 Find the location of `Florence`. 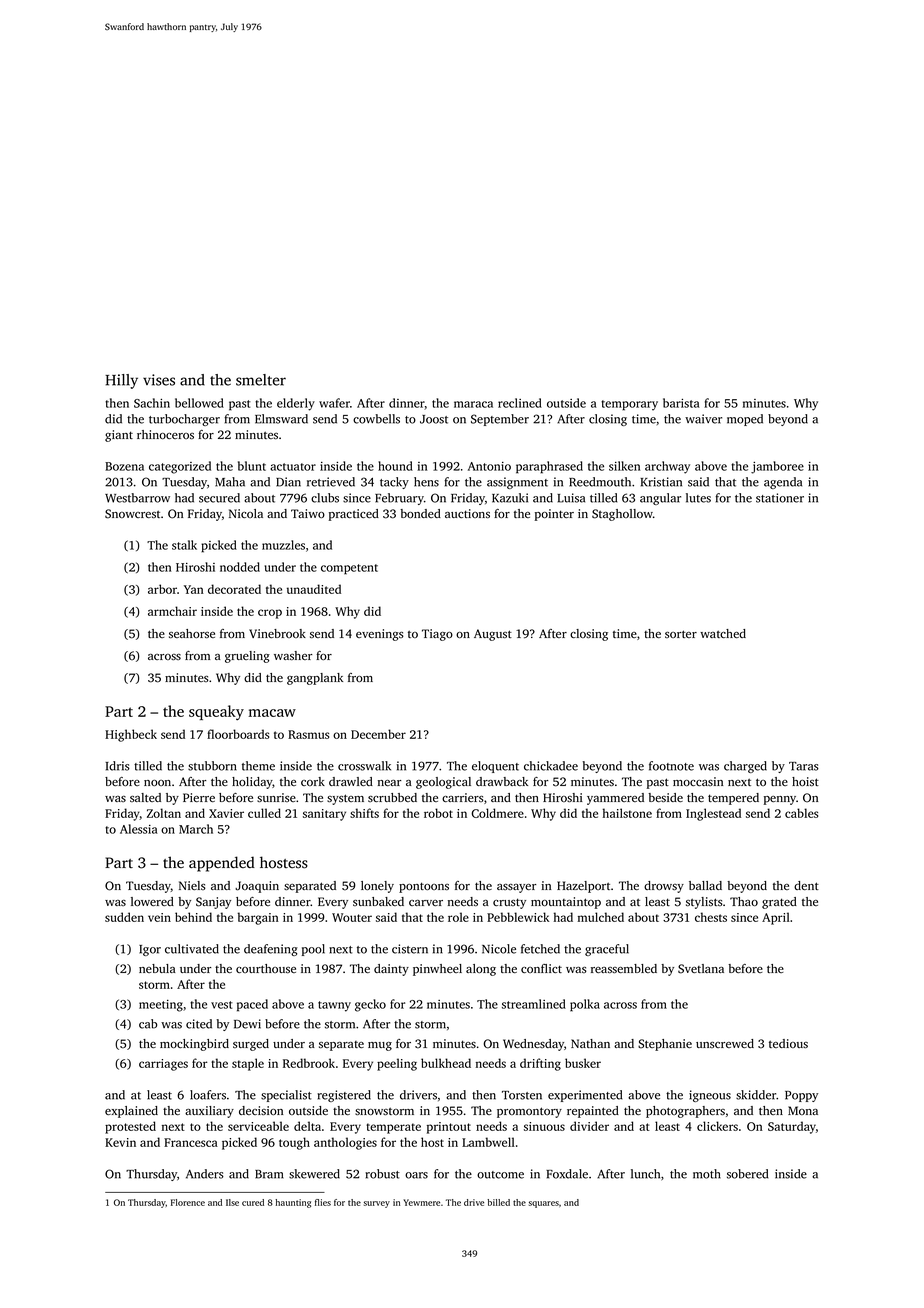

Florence is located at coordinates (188, 1202).
